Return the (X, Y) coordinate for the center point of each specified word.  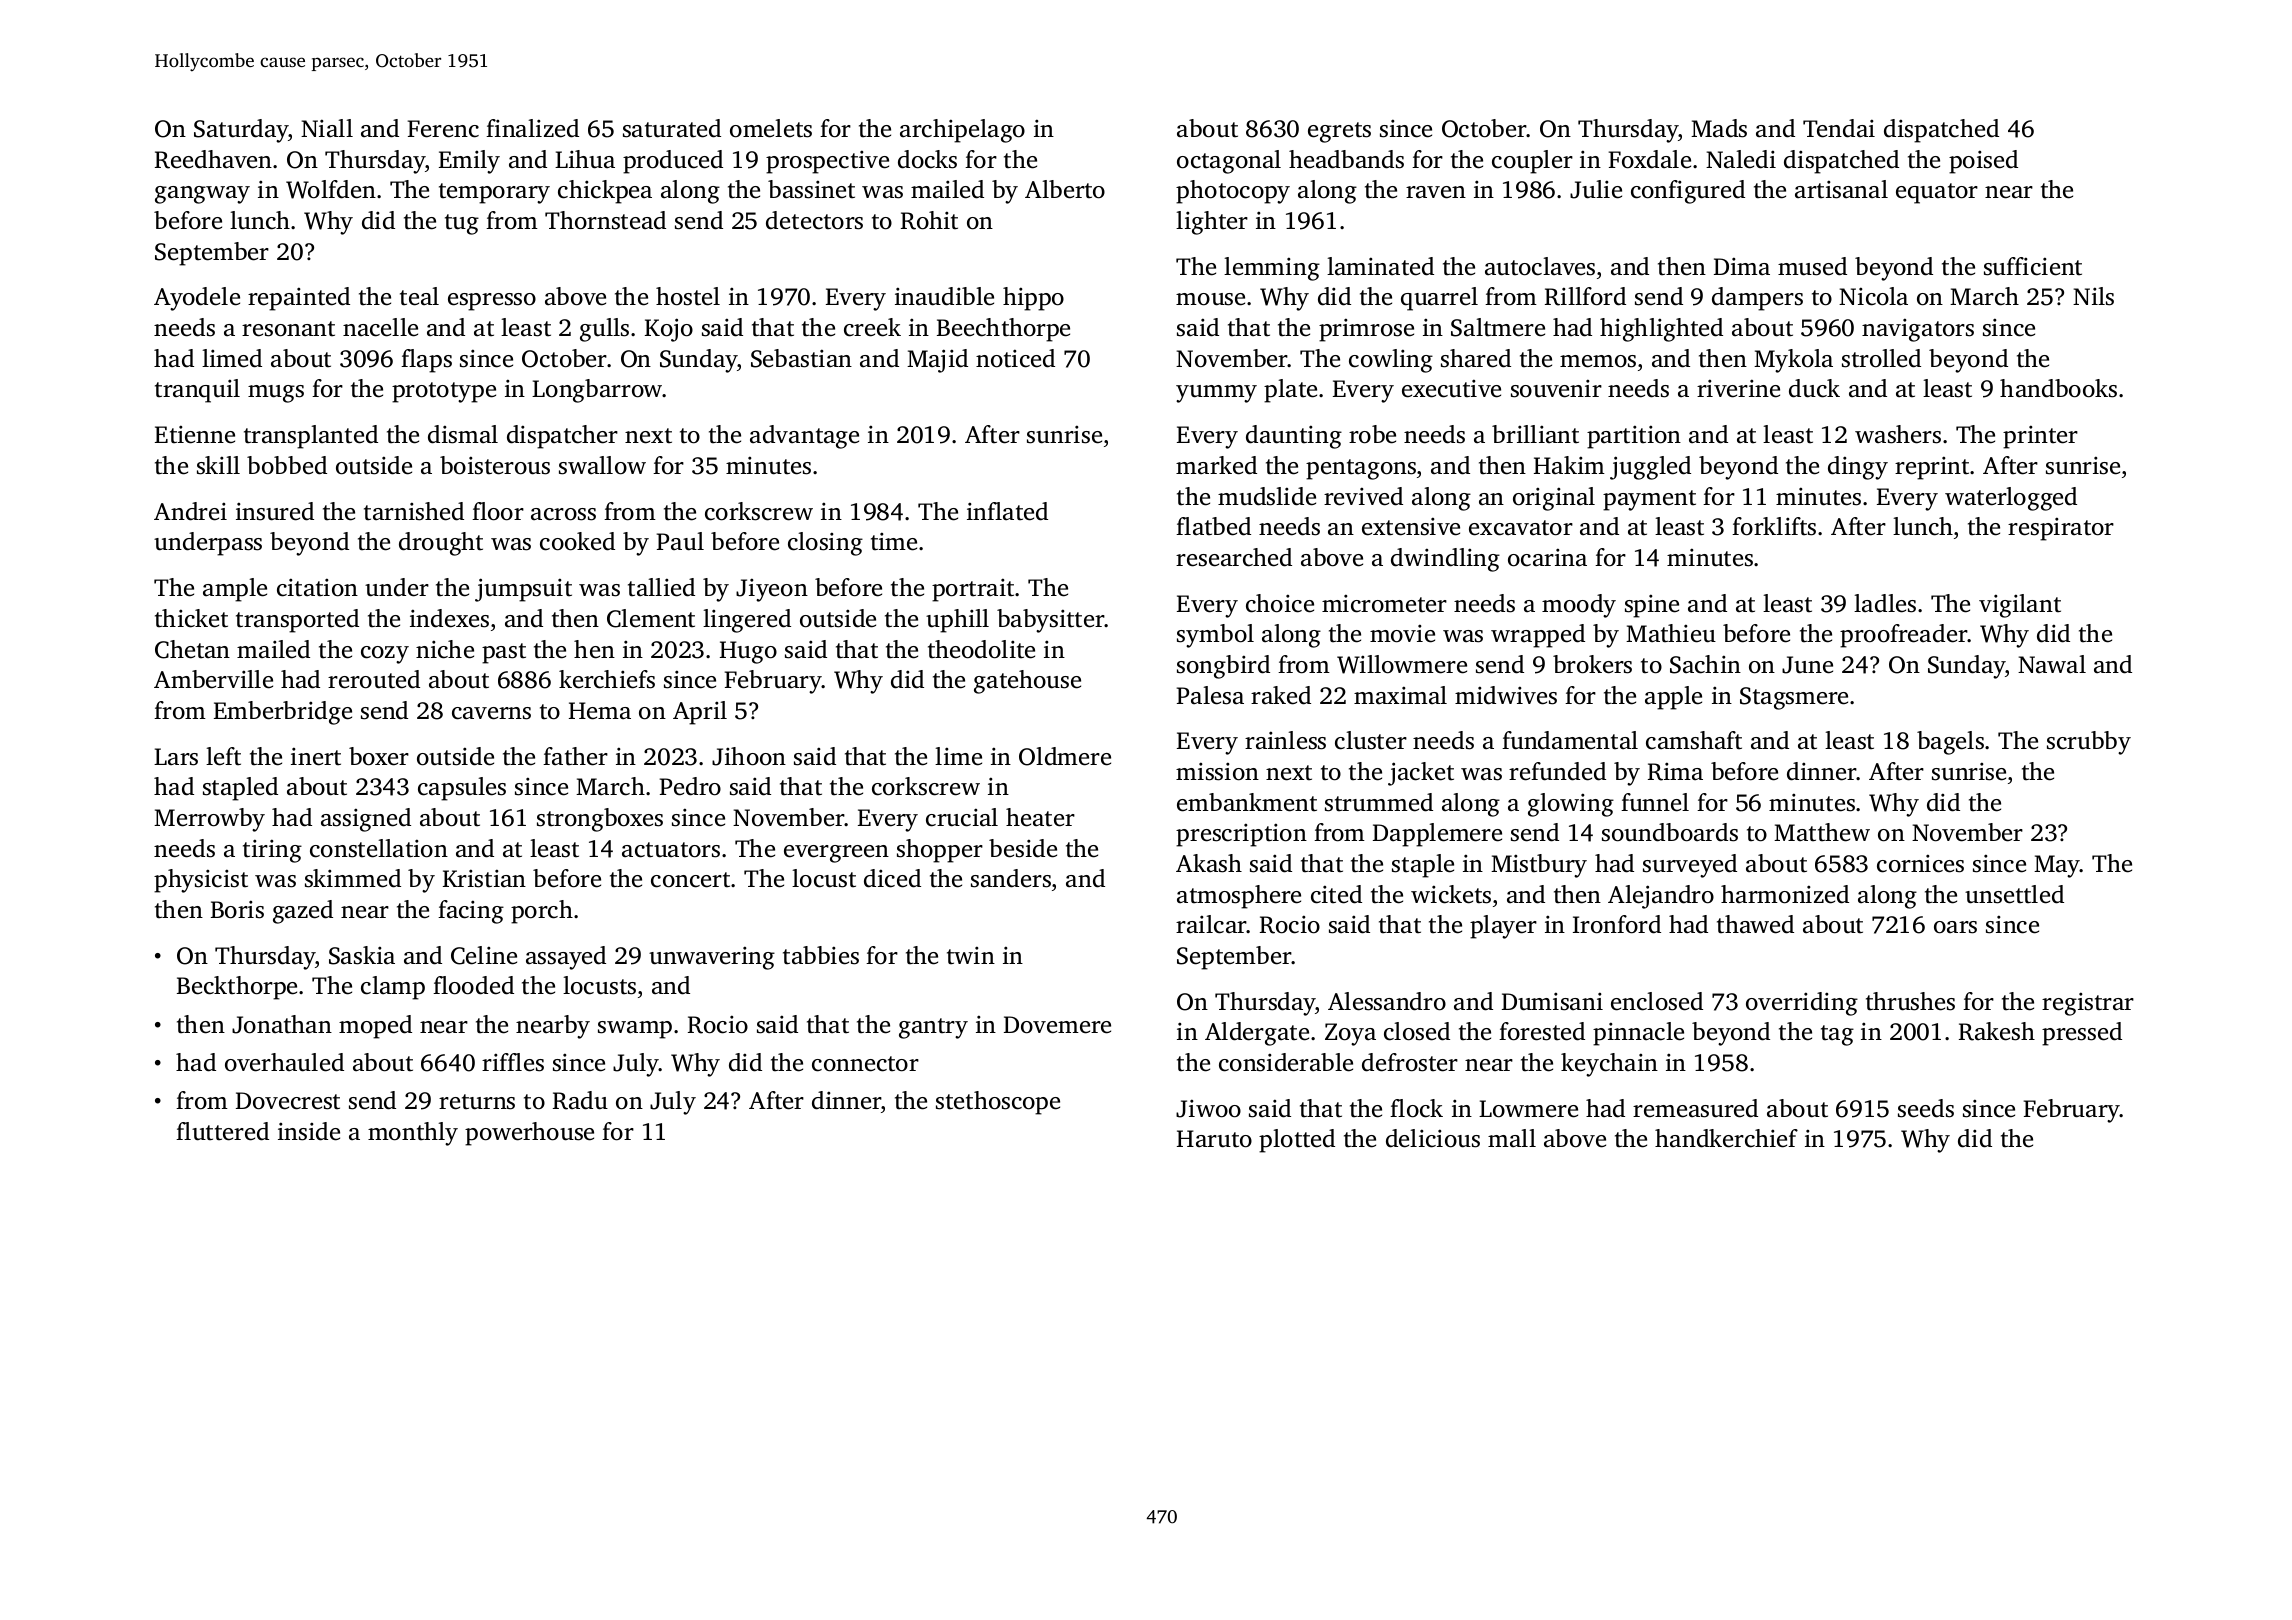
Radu (580, 1100)
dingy (1858, 468)
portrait (974, 590)
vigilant (2020, 606)
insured (275, 511)
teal (419, 296)
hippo (1033, 299)
